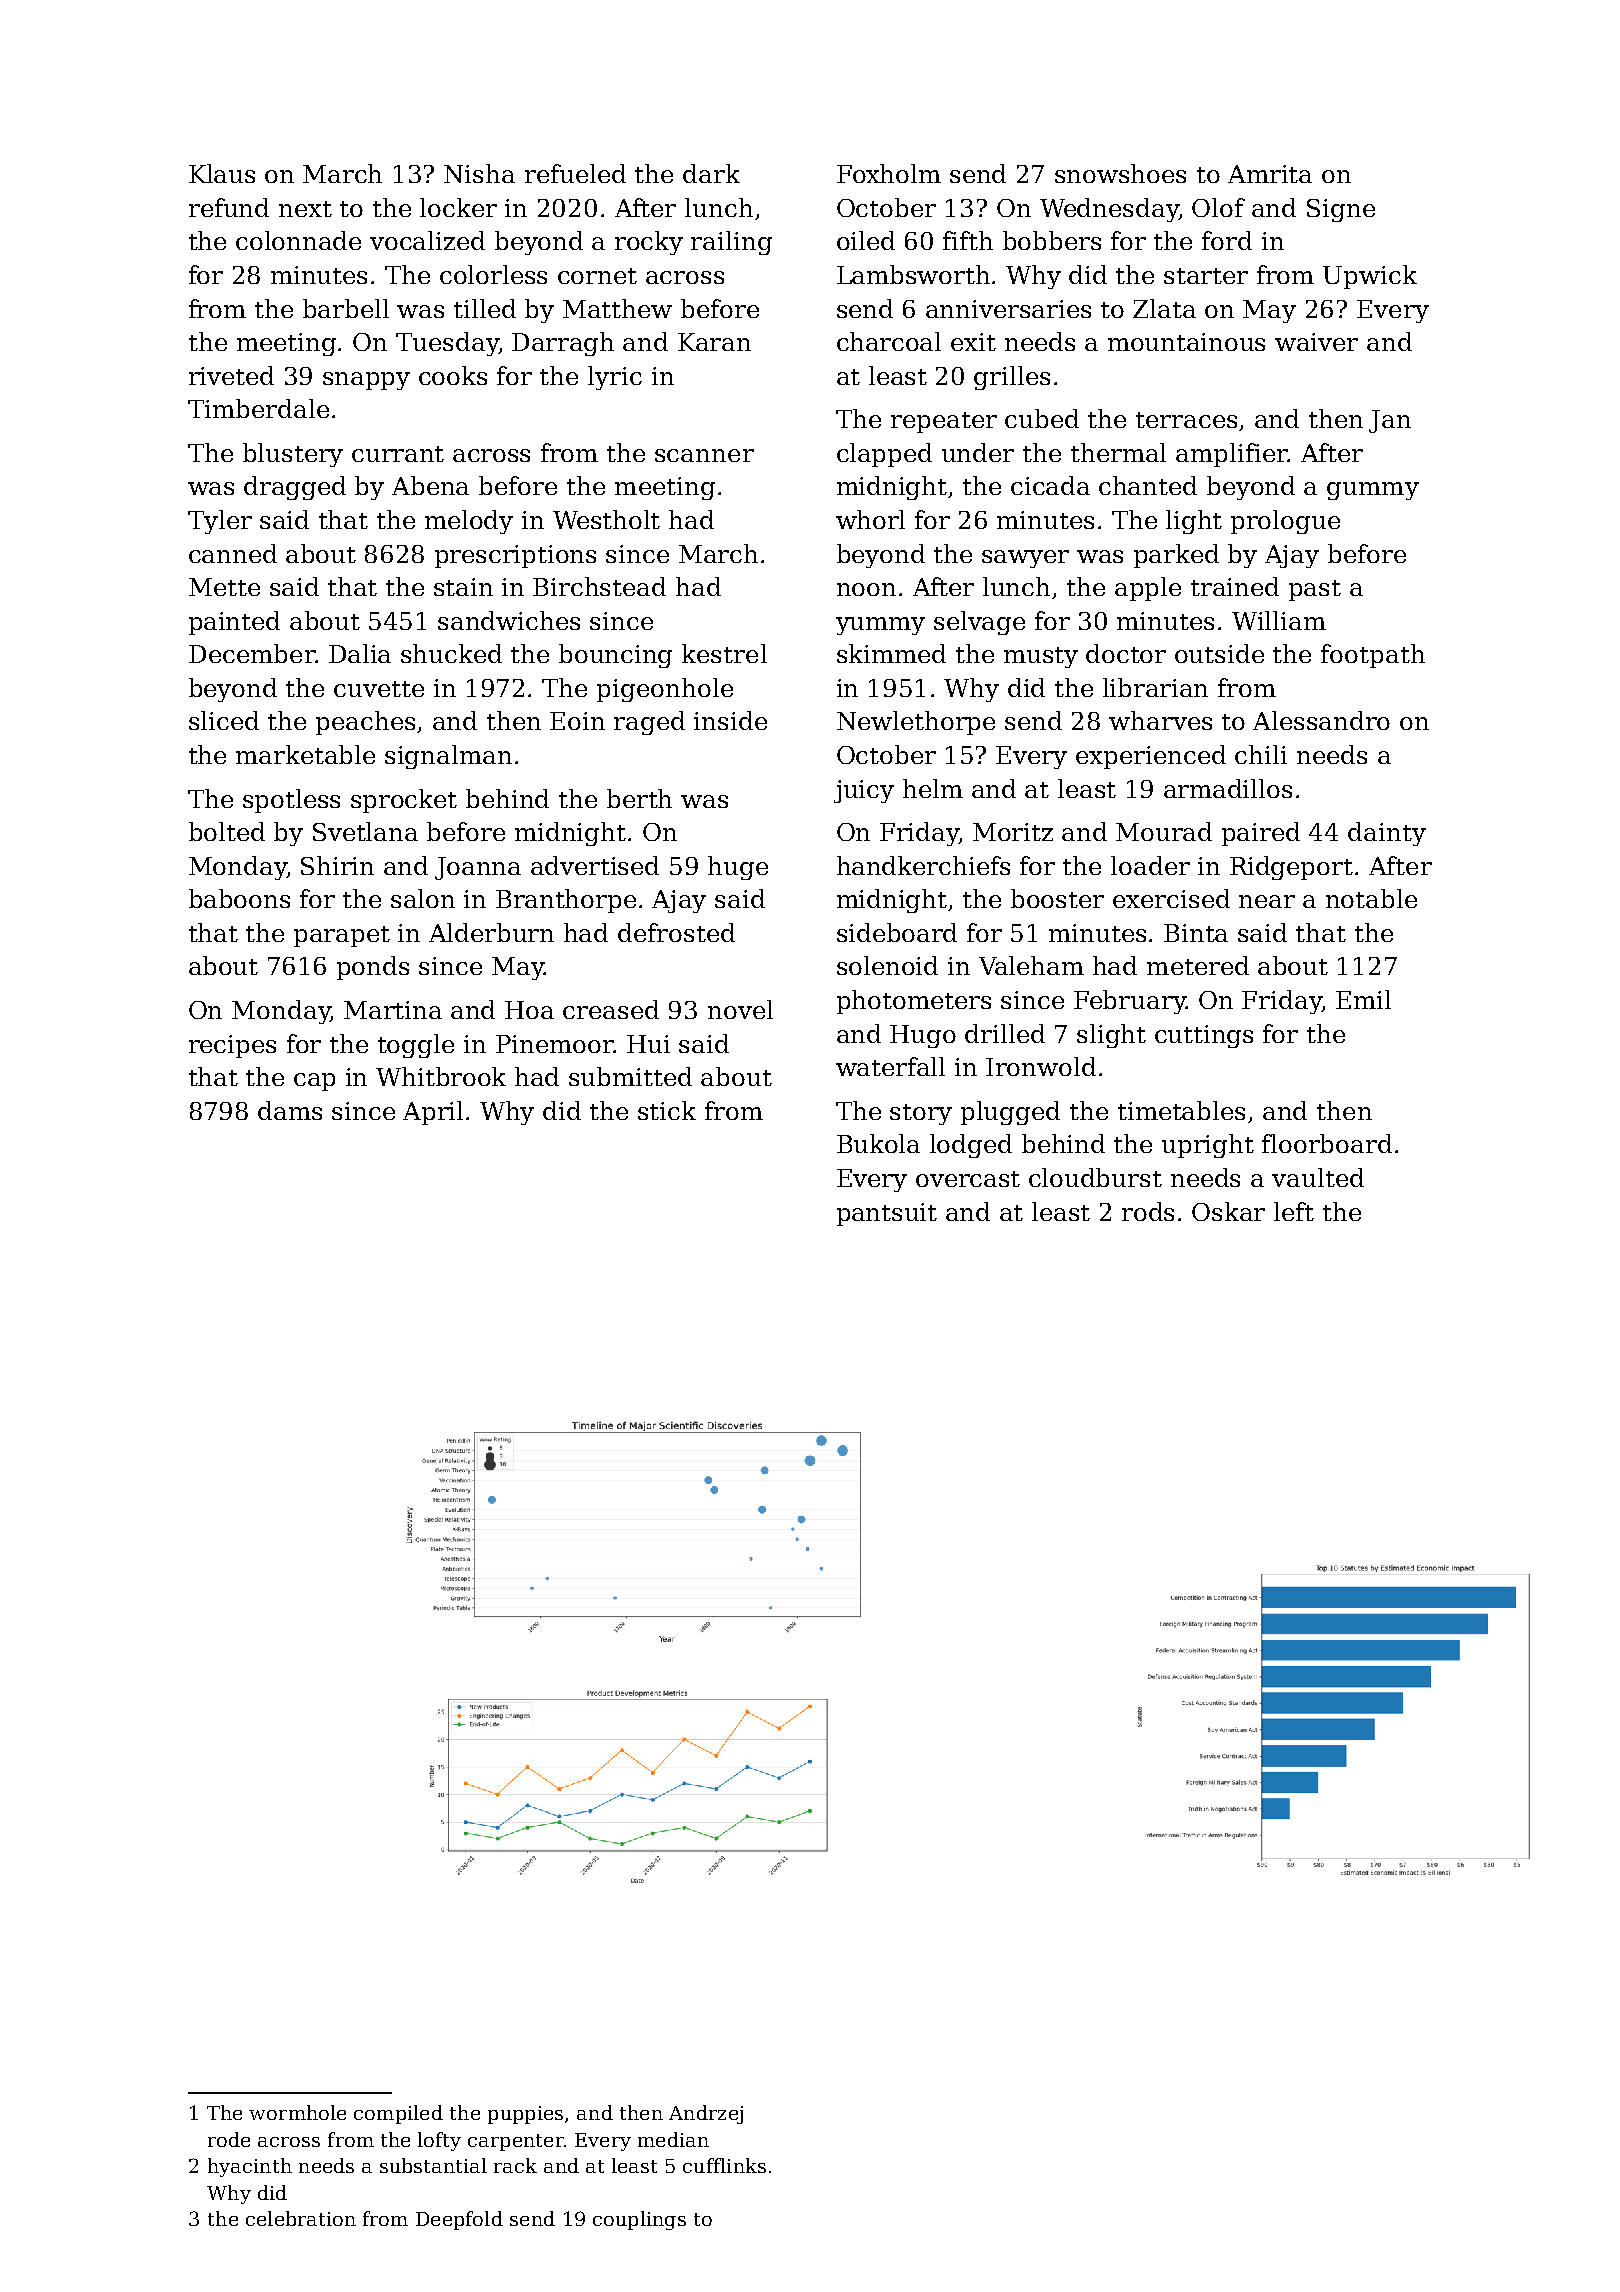  Describe the element at coordinates (897, 932) in the document. I see `sideboard` at that location.
